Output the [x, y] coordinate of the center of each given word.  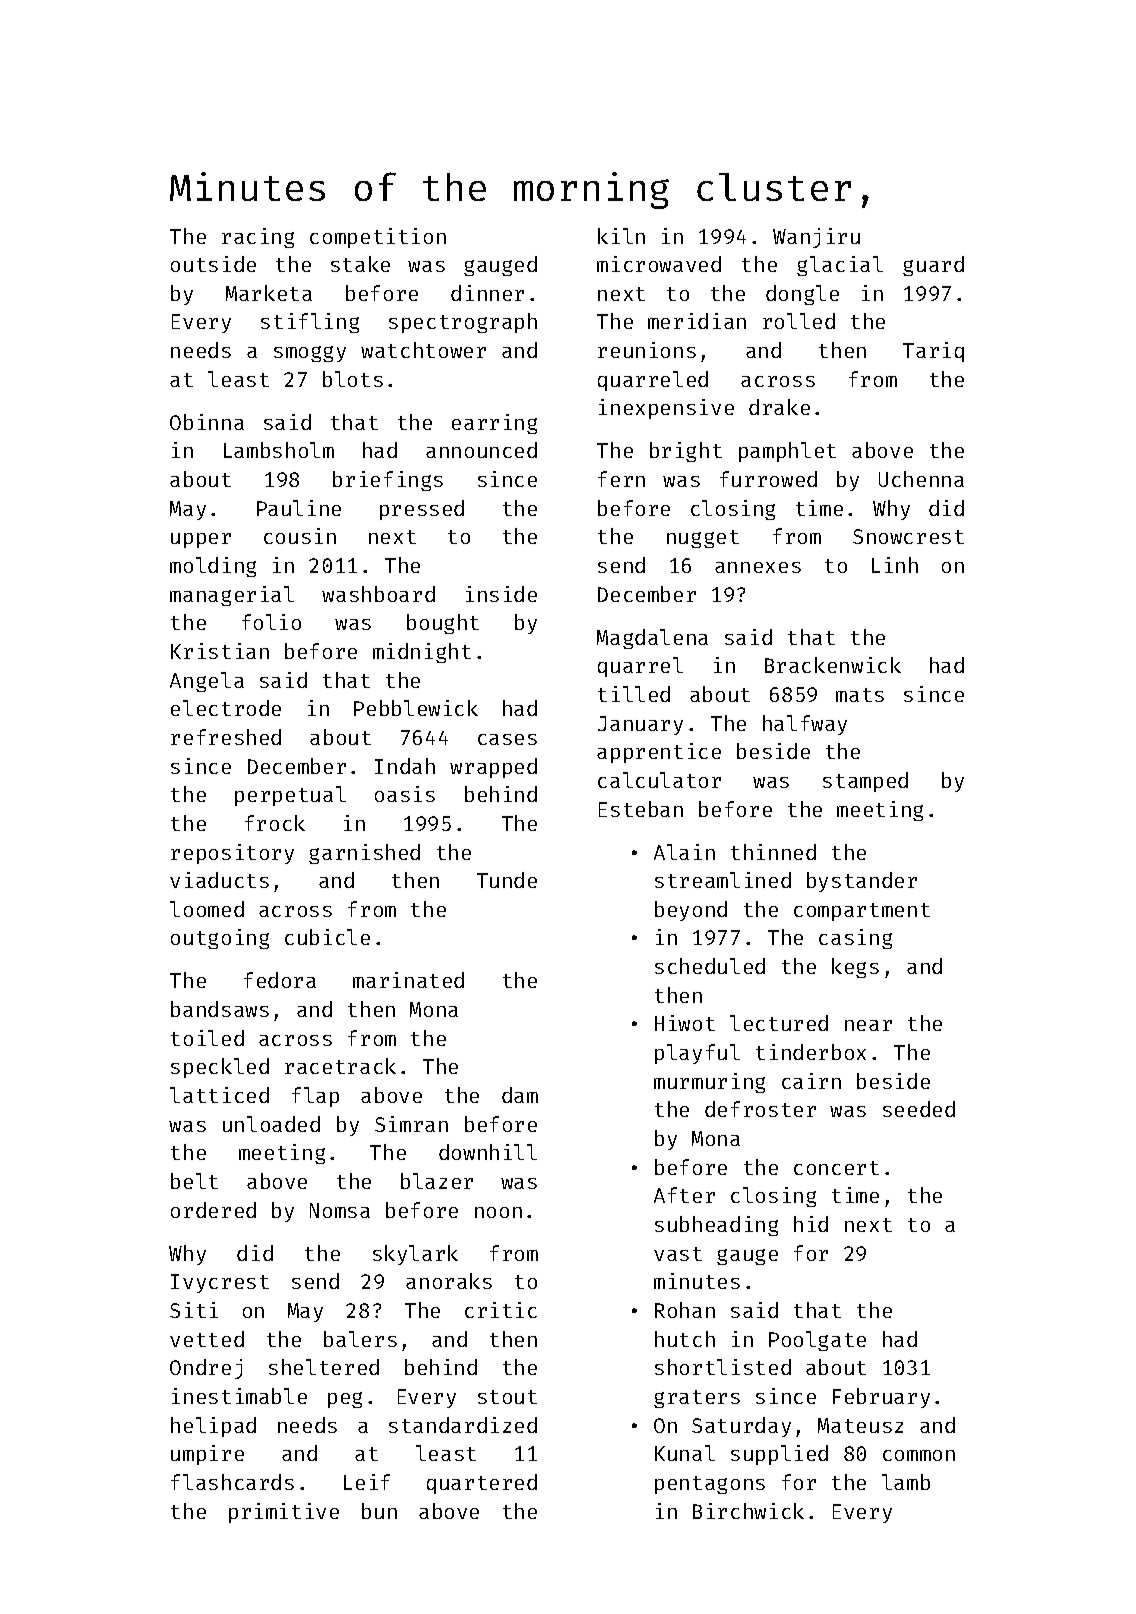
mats [860, 695]
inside [501, 594]
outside [213, 264]
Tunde [507, 880]
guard [933, 266]
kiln [621, 236]
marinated [408, 980]
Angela [207, 682]
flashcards [232, 1482]
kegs [855, 968]
